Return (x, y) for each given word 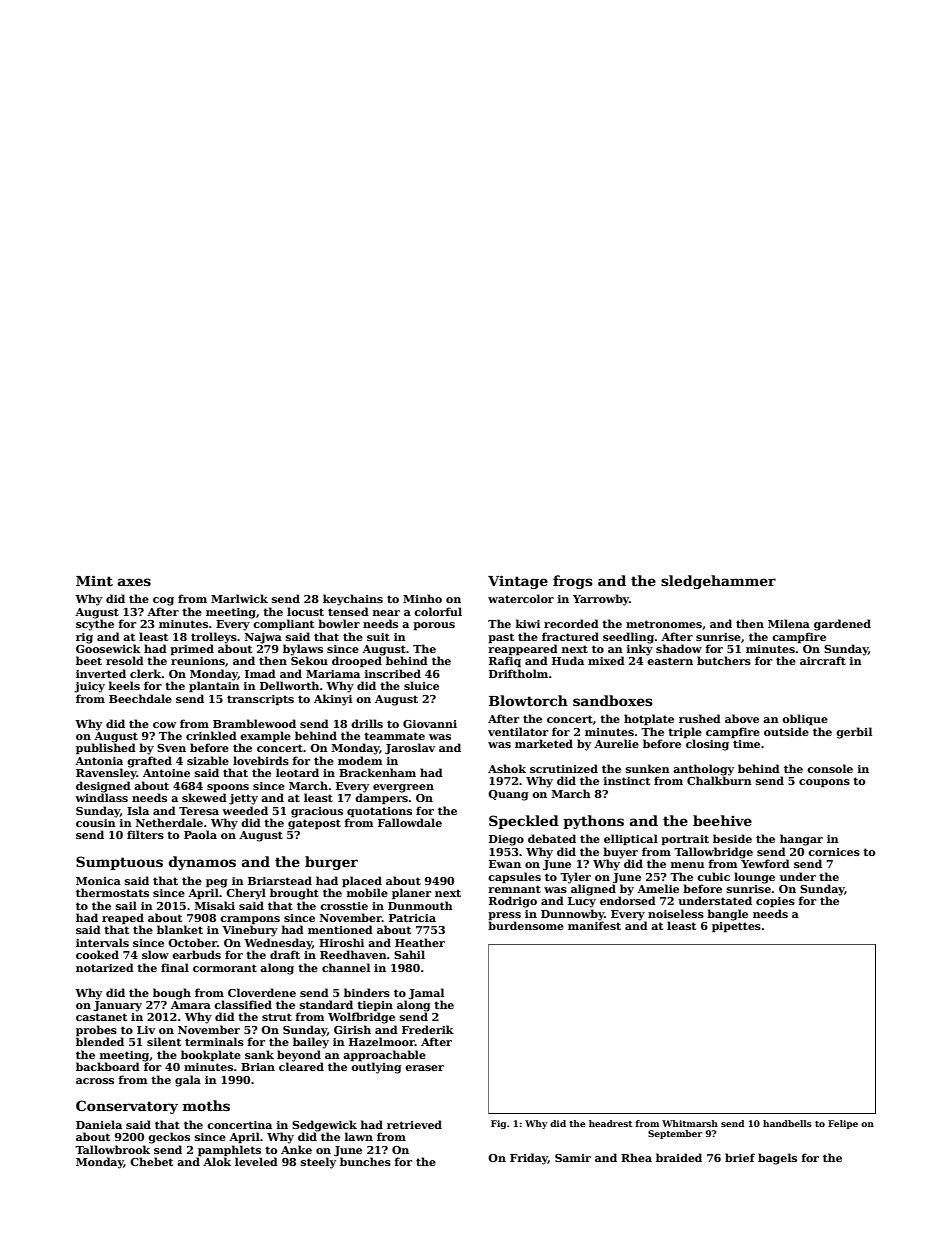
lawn (359, 1136)
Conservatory (127, 1107)
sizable (208, 760)
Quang (508, 795)
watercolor (521, 598)
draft (285, 954)
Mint (94, 580)
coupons (824, 783)
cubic (713, 876)
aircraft (823, 660)
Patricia (412, 918)
